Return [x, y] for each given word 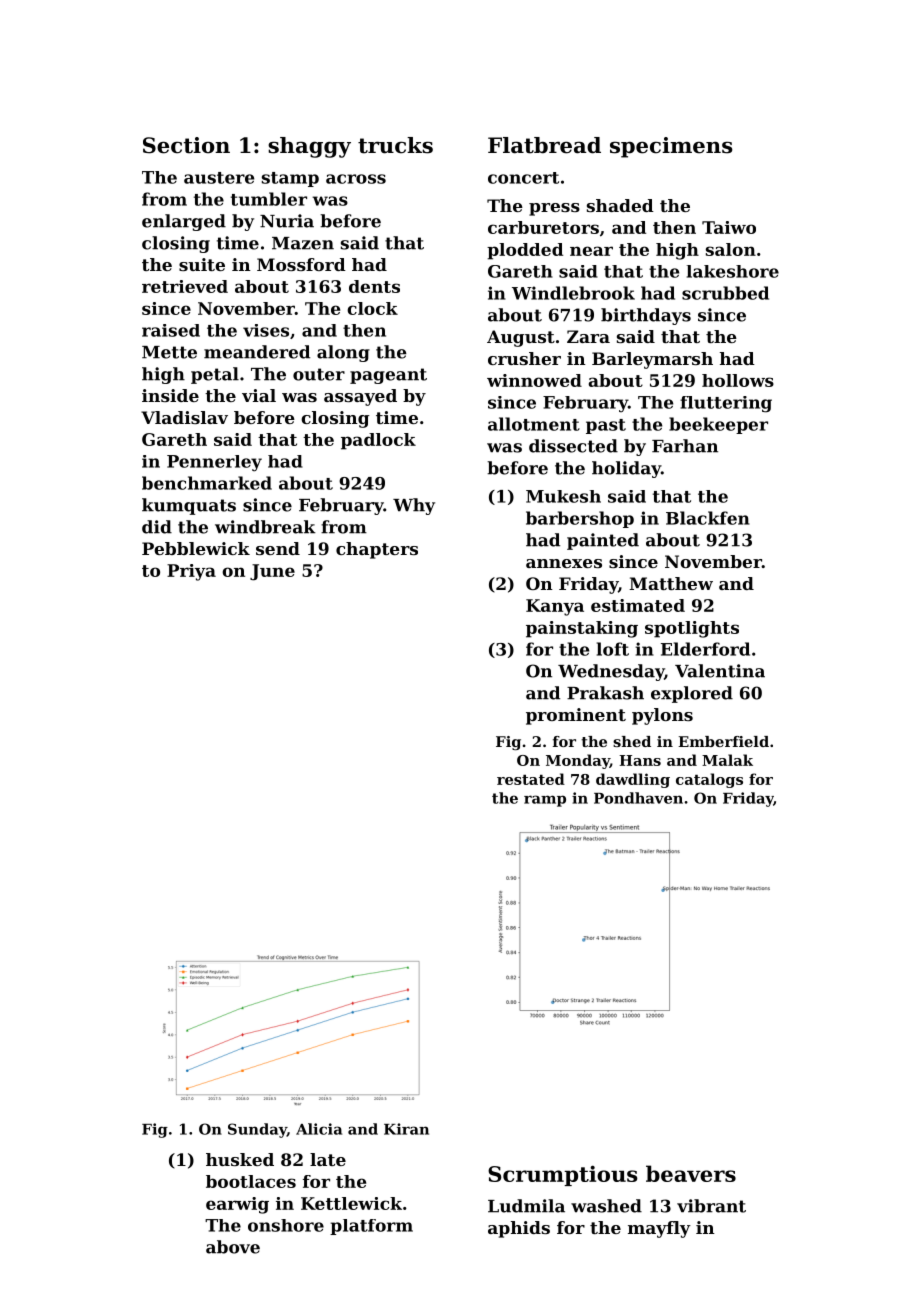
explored [692, 694]
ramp [545, 801]
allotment [534, 424]
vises [266, 330]
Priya [191, 572]
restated [531, 779]
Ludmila [526, 1206]
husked [240, 1159]
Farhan [685, 446]
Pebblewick [196, 548]
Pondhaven [638, 798]
